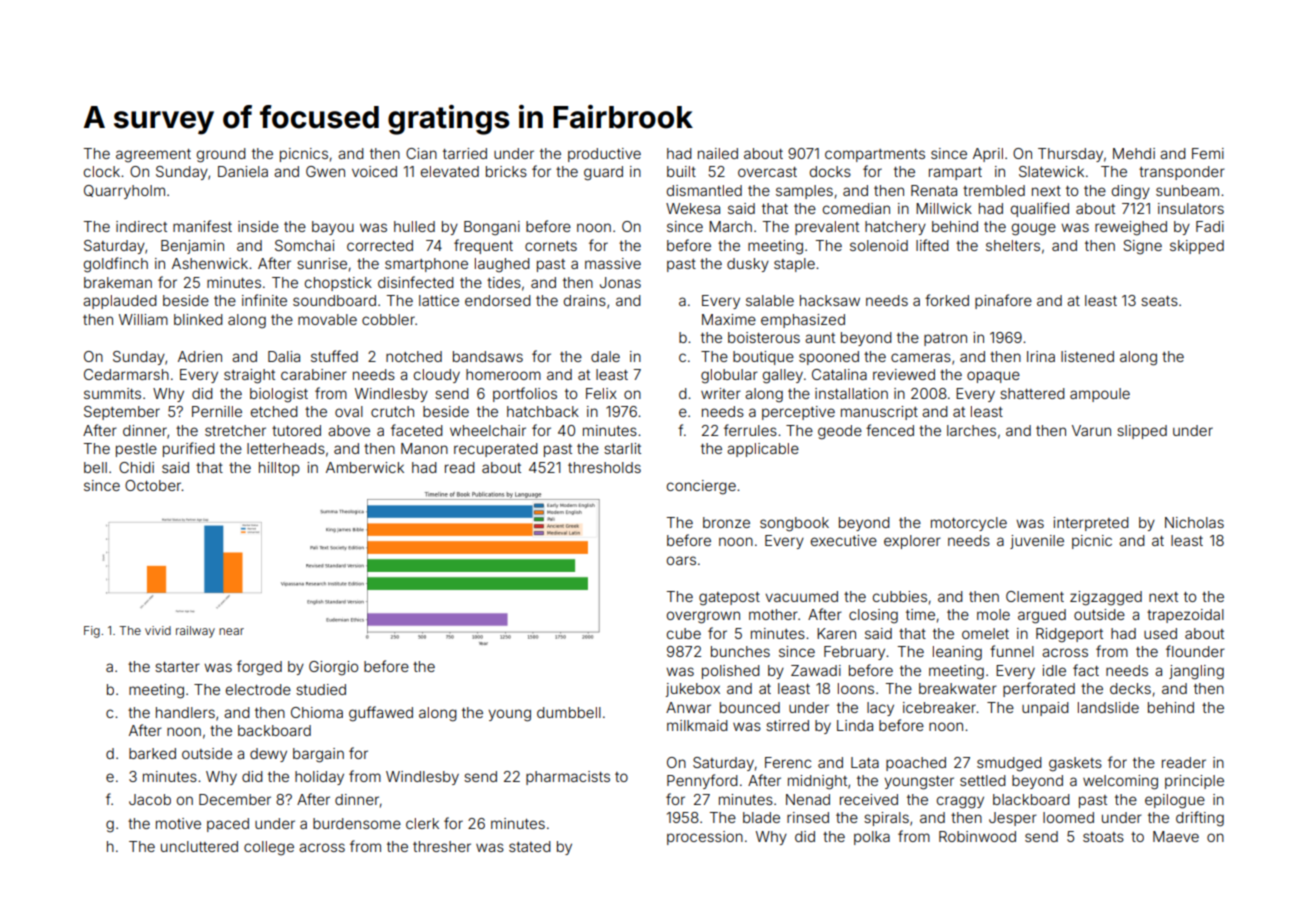  I want to click on executive, so click(844, 540).
